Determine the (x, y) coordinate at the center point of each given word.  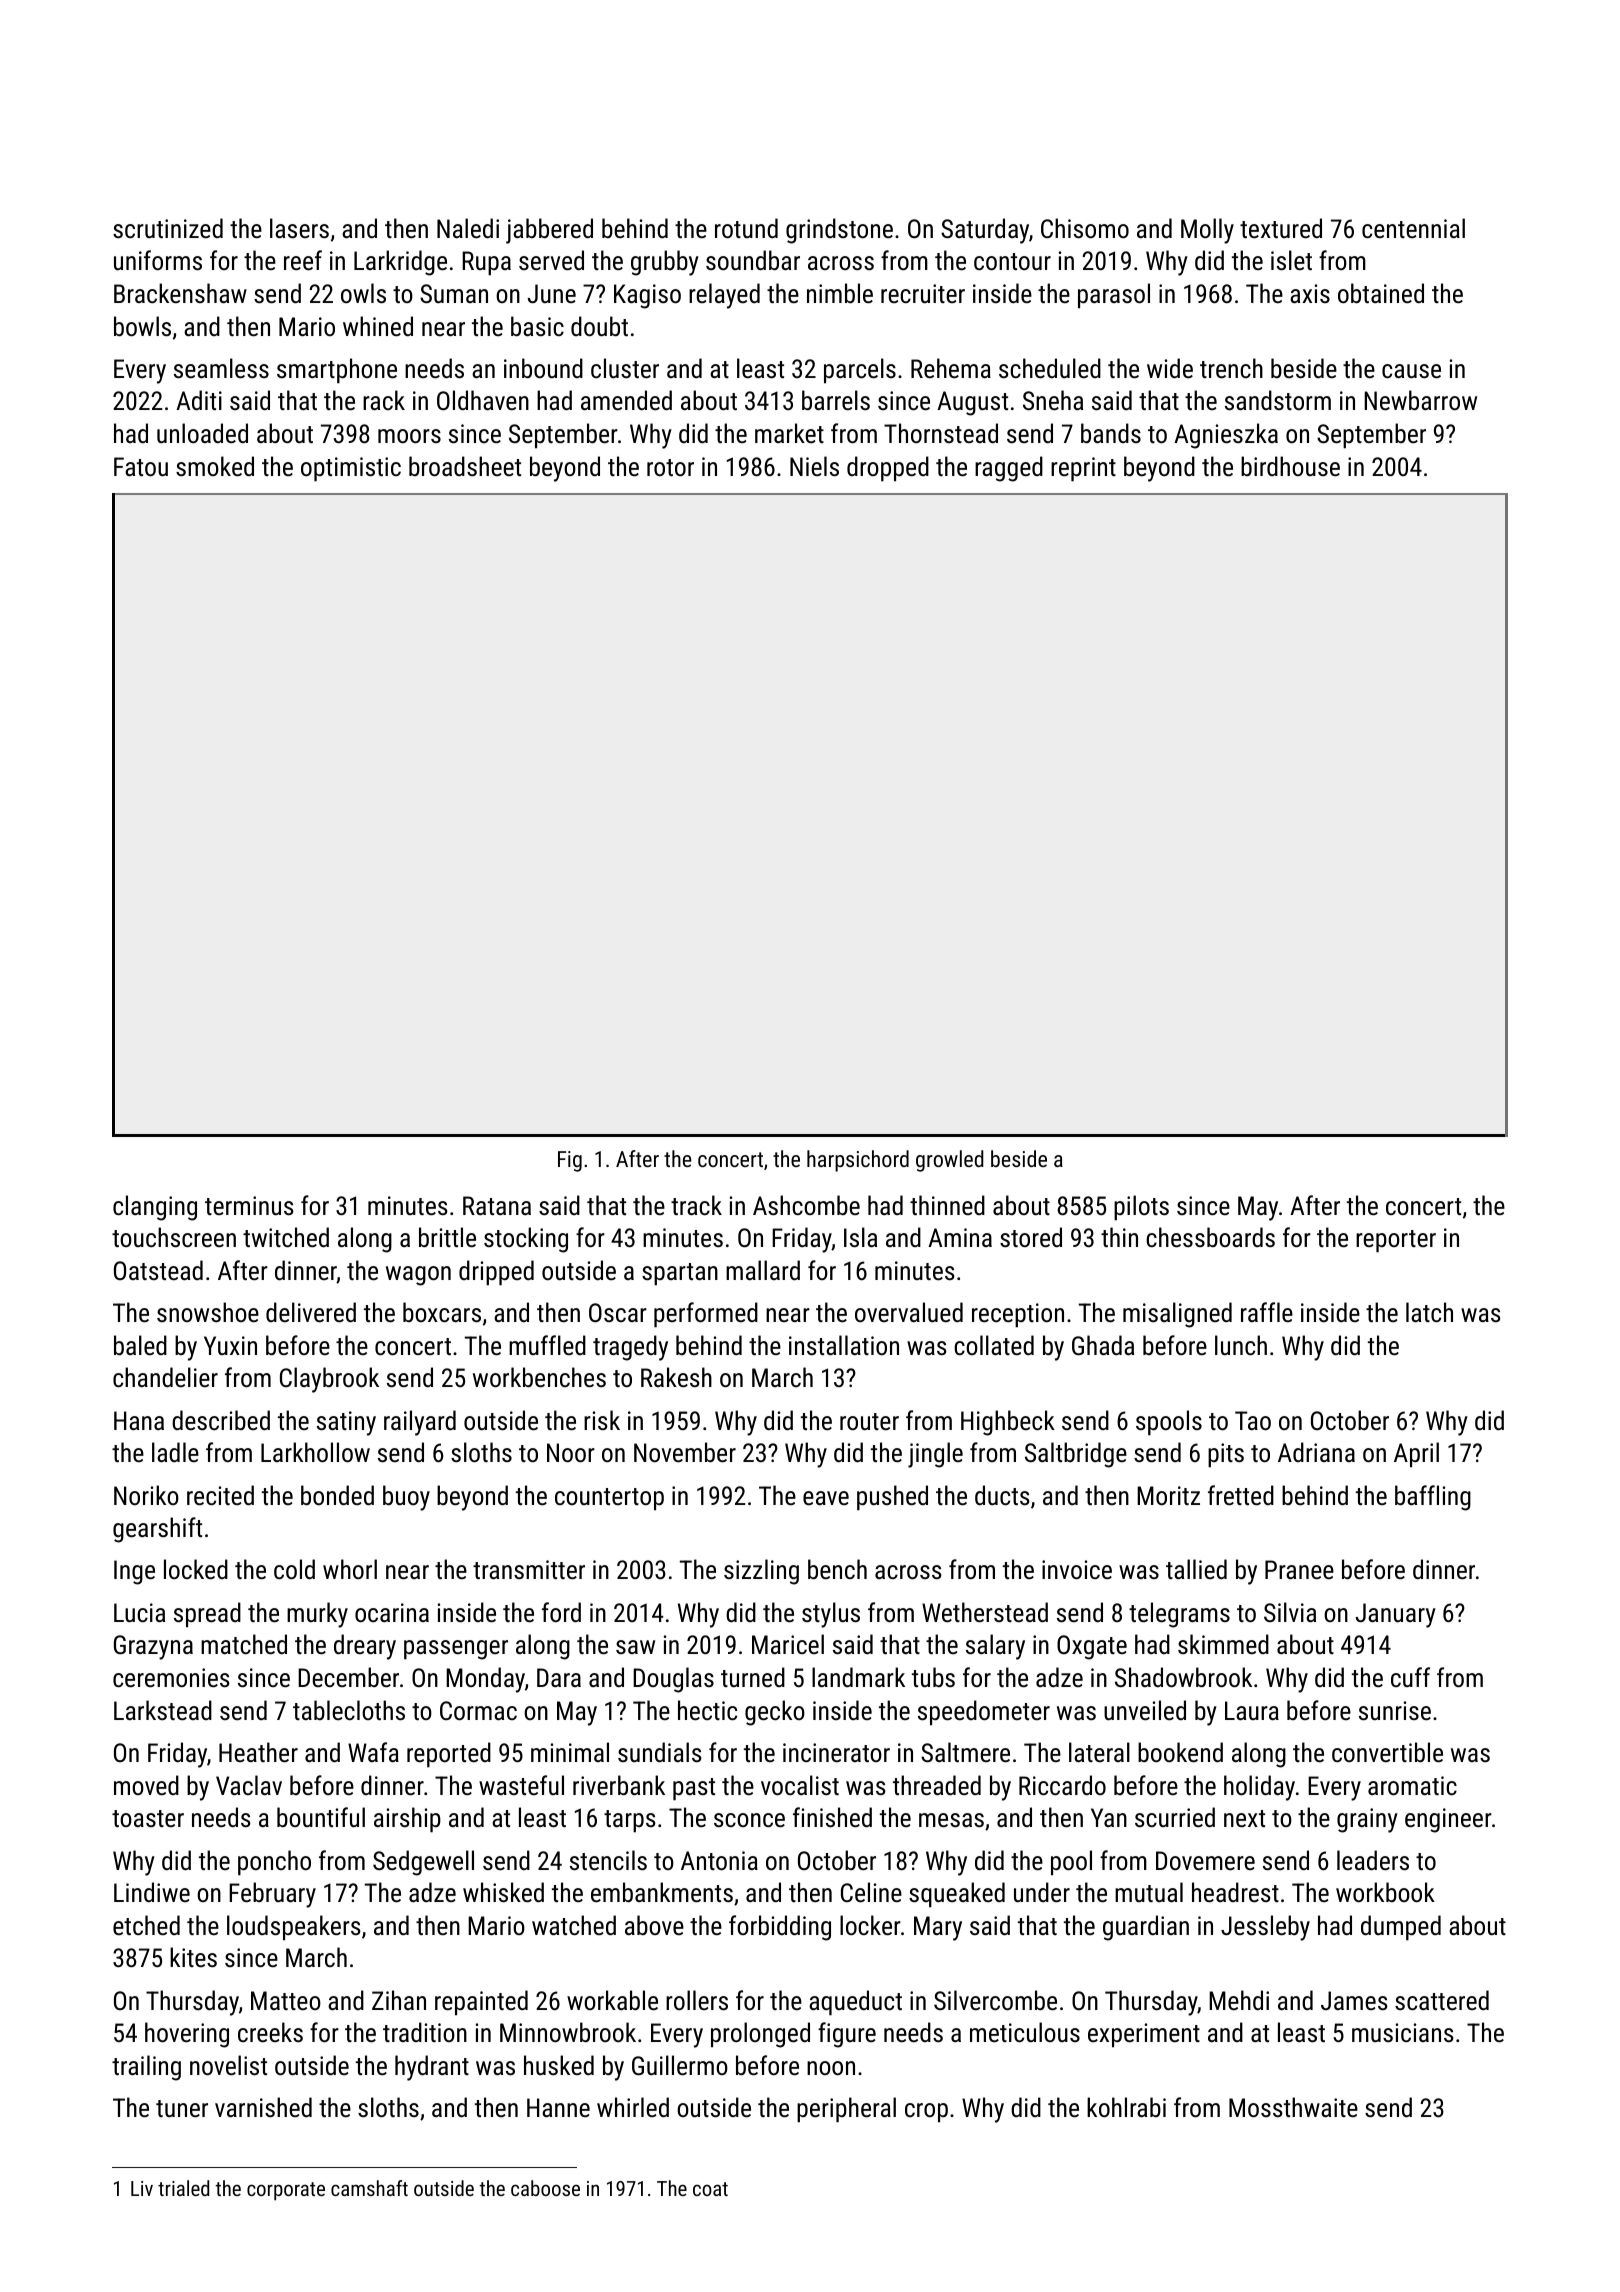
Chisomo (1085, 228)
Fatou (141, 466)
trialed (183, 2188)
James (1354, 2000)
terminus (249, 1205)
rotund (746, 228)
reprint (1083, 469)
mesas (951, 1820)
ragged (1009, 469)
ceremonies (171, 1677)
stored (1031, 1237)
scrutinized (168, 228)
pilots (1141, 1208)
